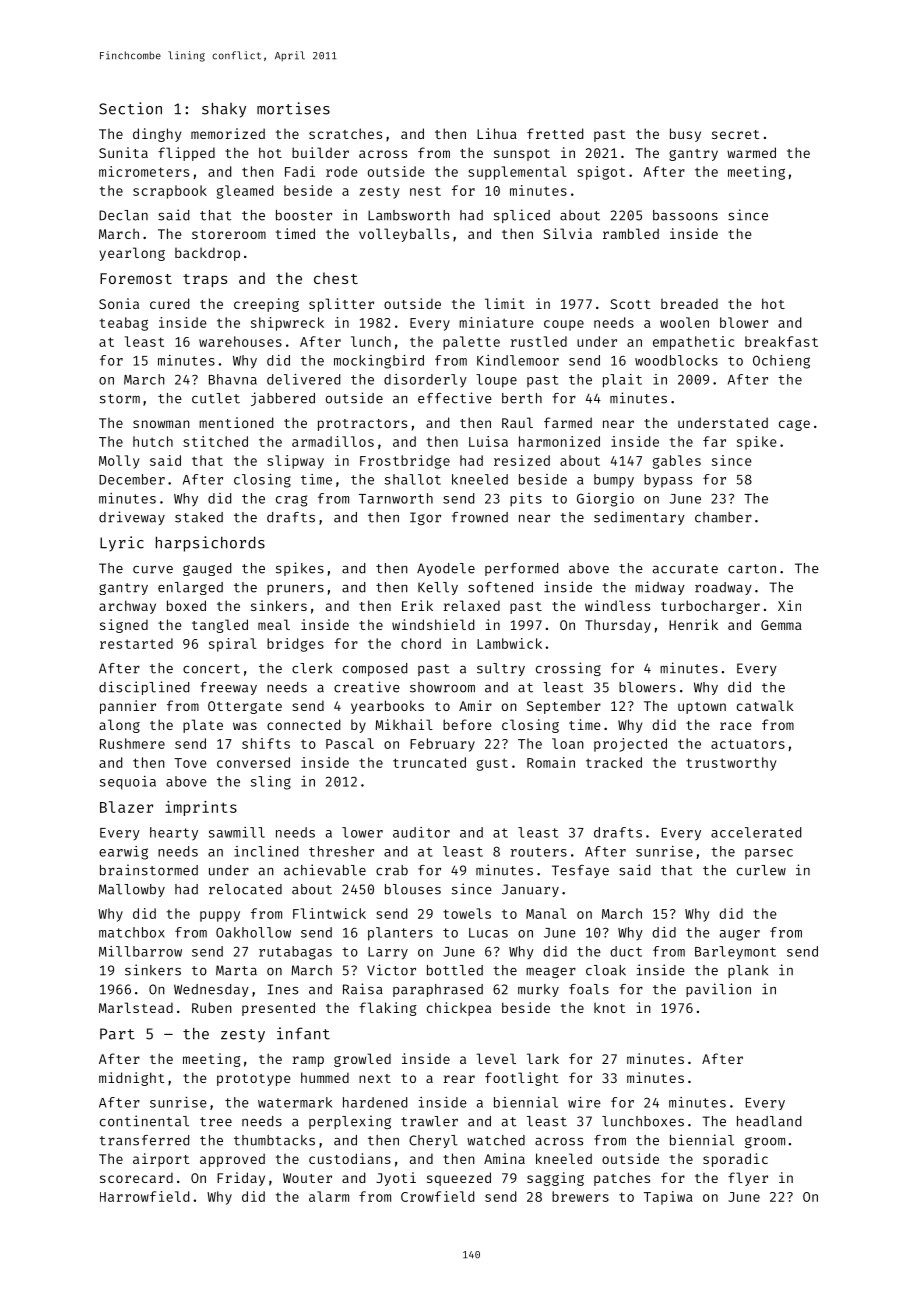  I want to click on thresher, so click(341, 851).
